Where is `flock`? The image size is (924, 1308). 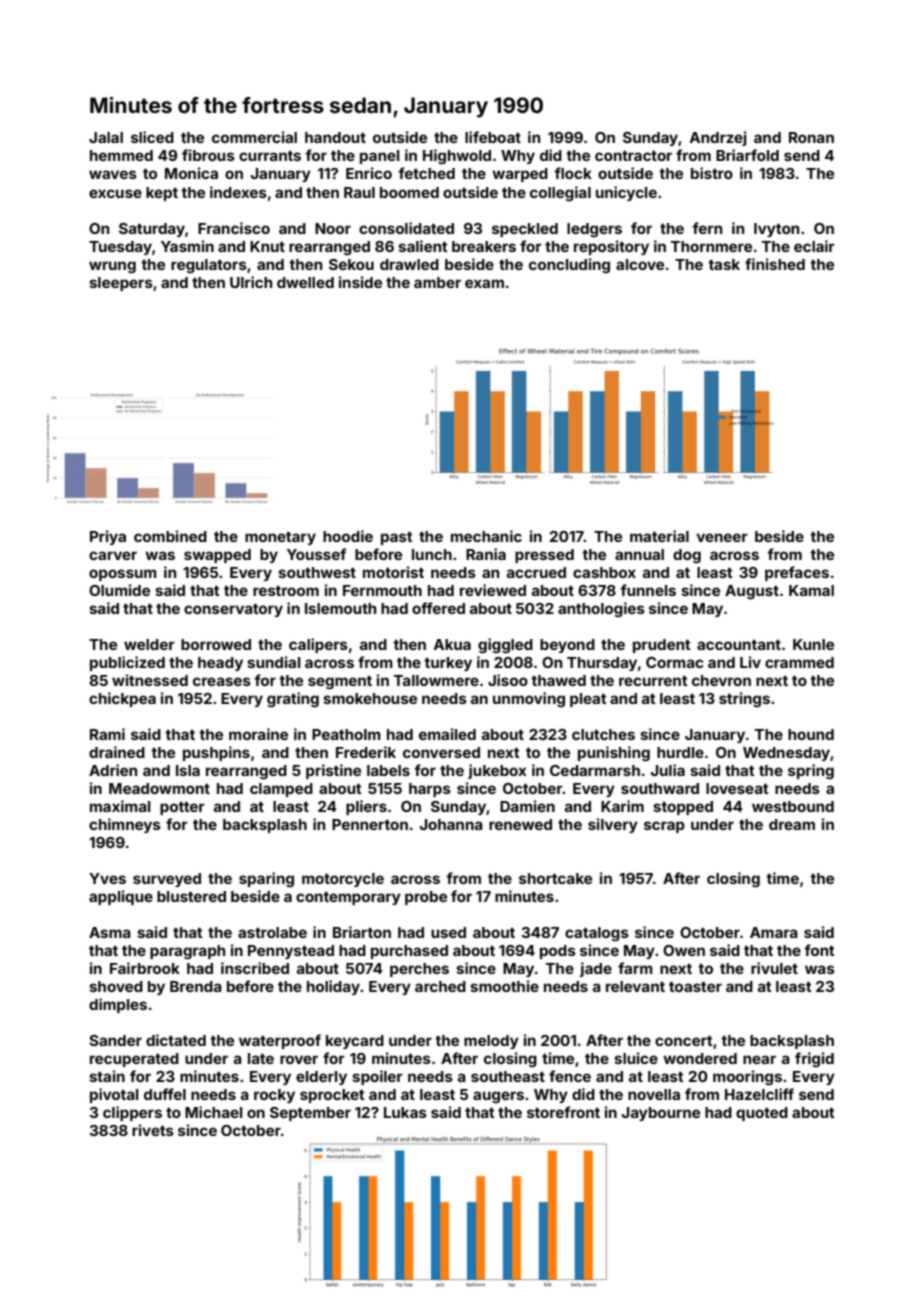
flock is located at coordinates (573, 173).
